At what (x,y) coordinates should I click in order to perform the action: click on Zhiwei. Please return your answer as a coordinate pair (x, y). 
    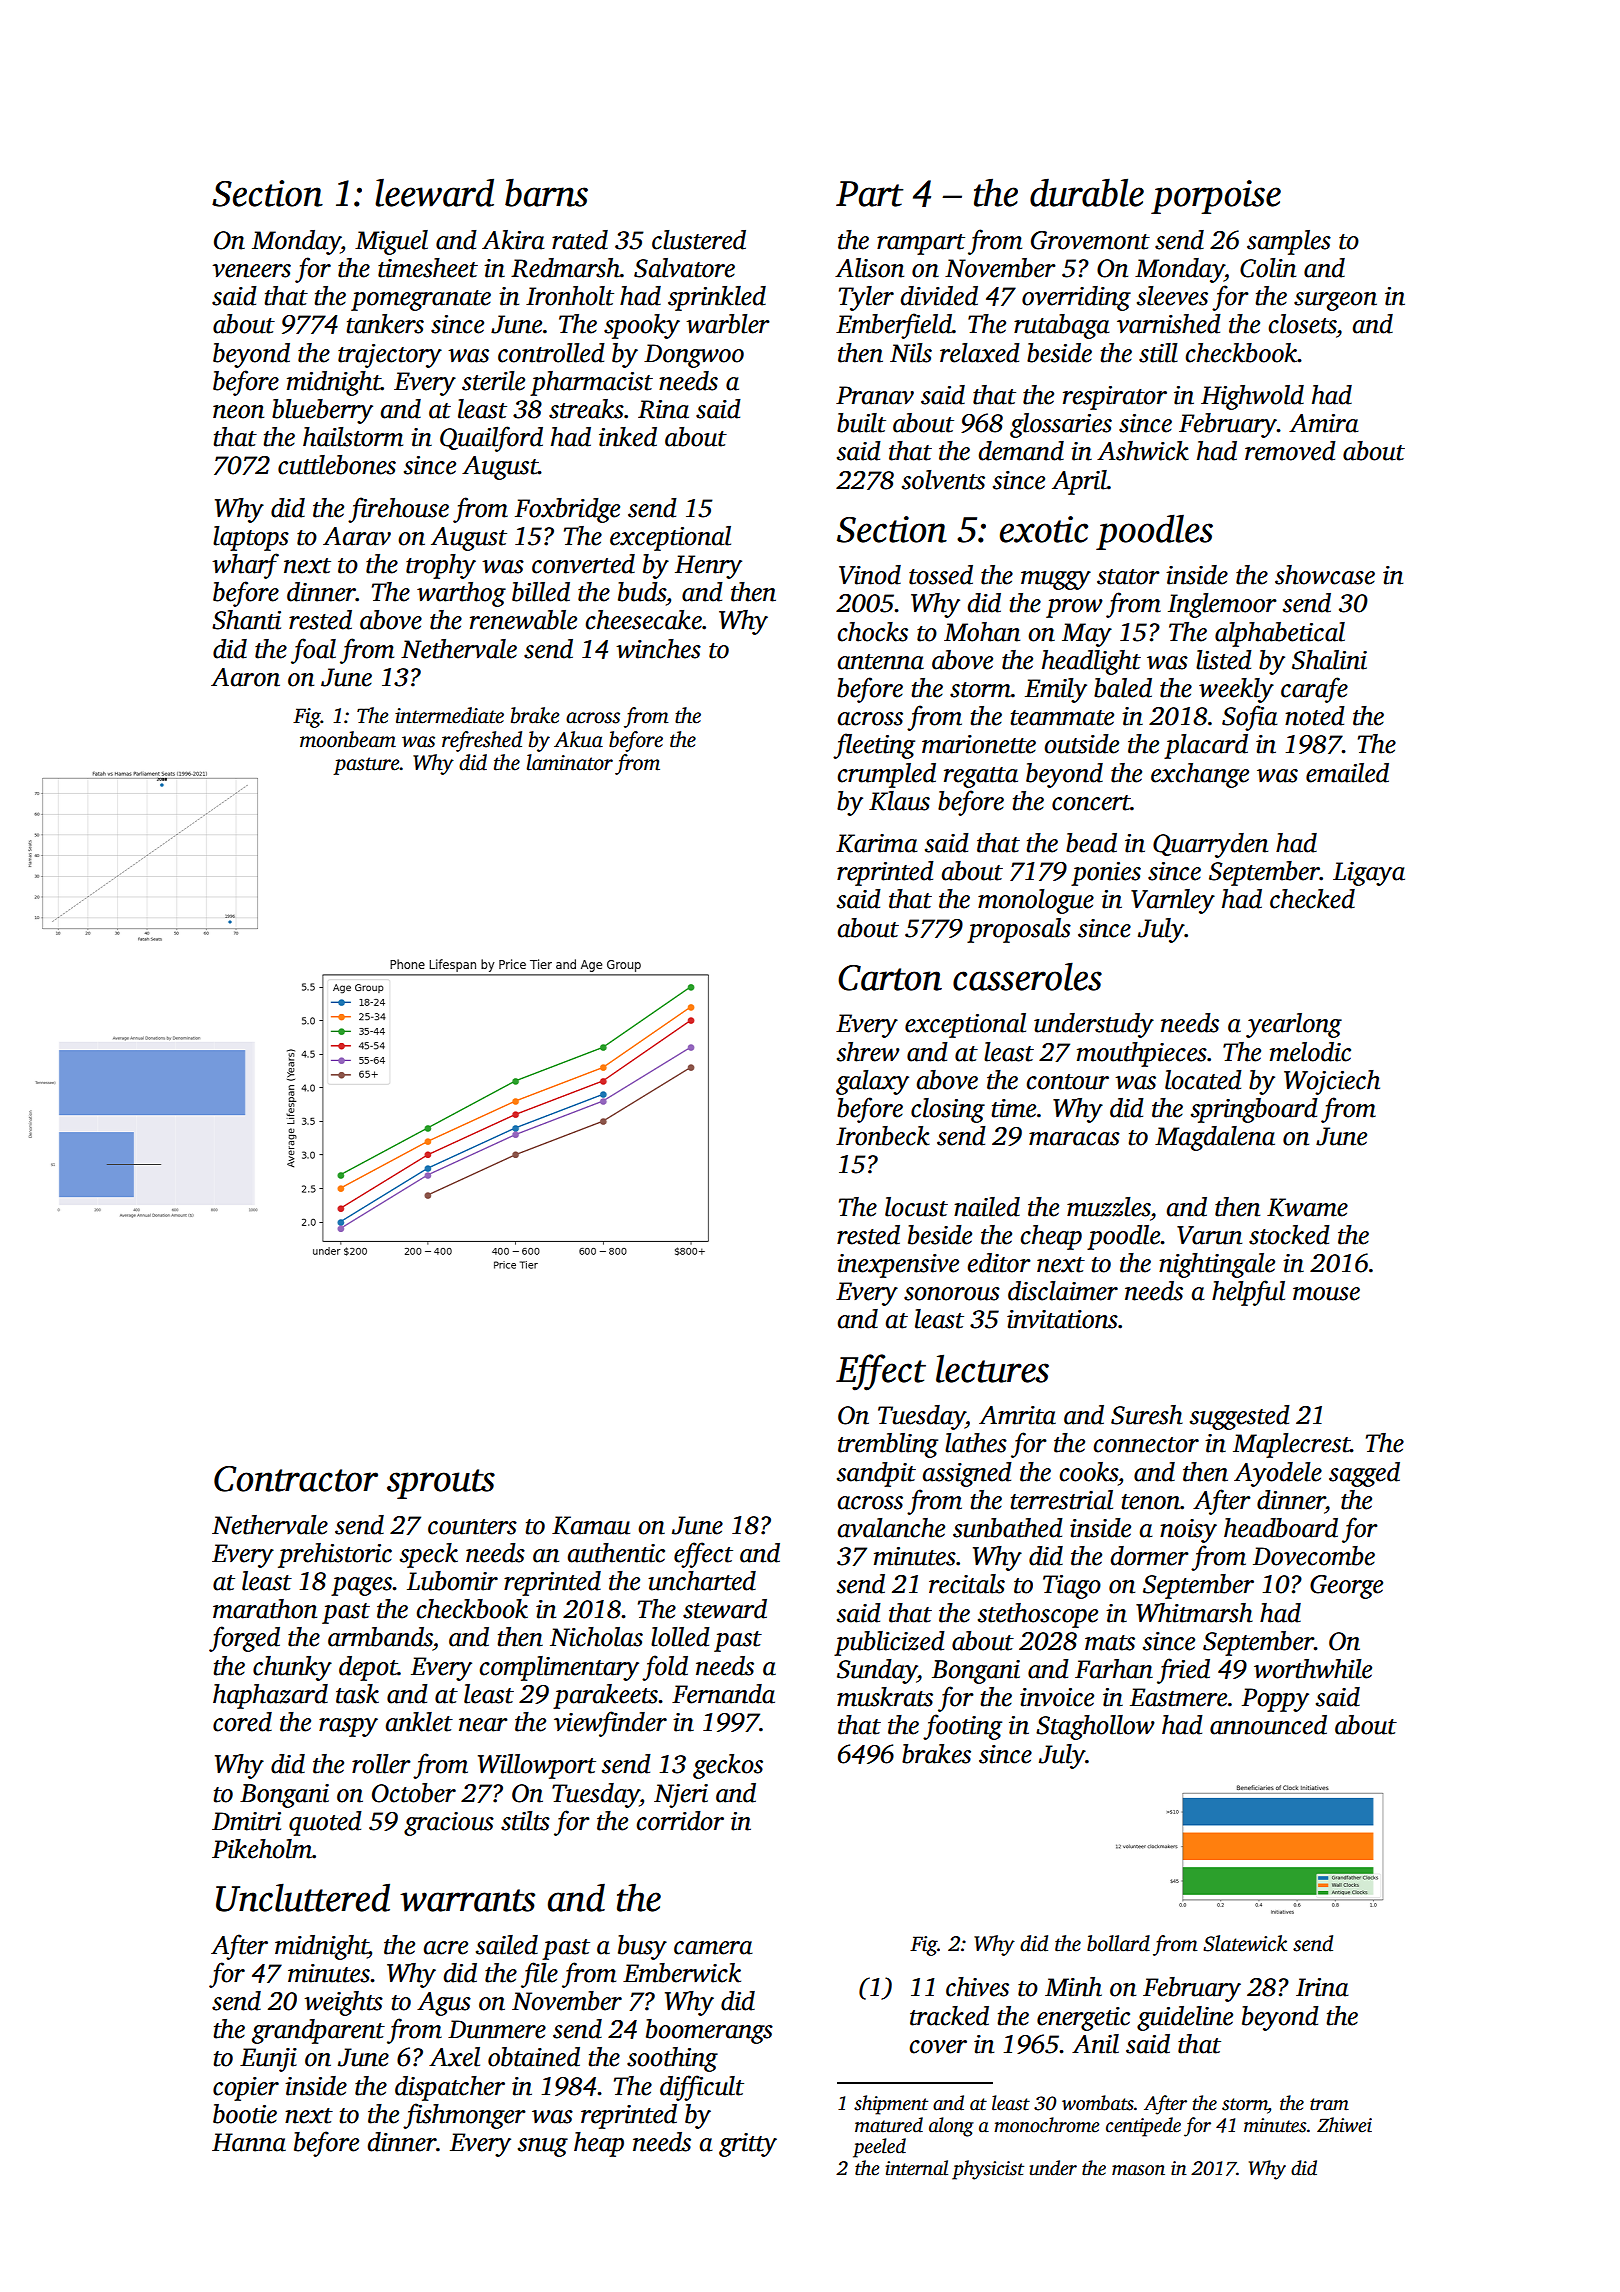
    Looking at the image, I should click on (1344, 2125).
